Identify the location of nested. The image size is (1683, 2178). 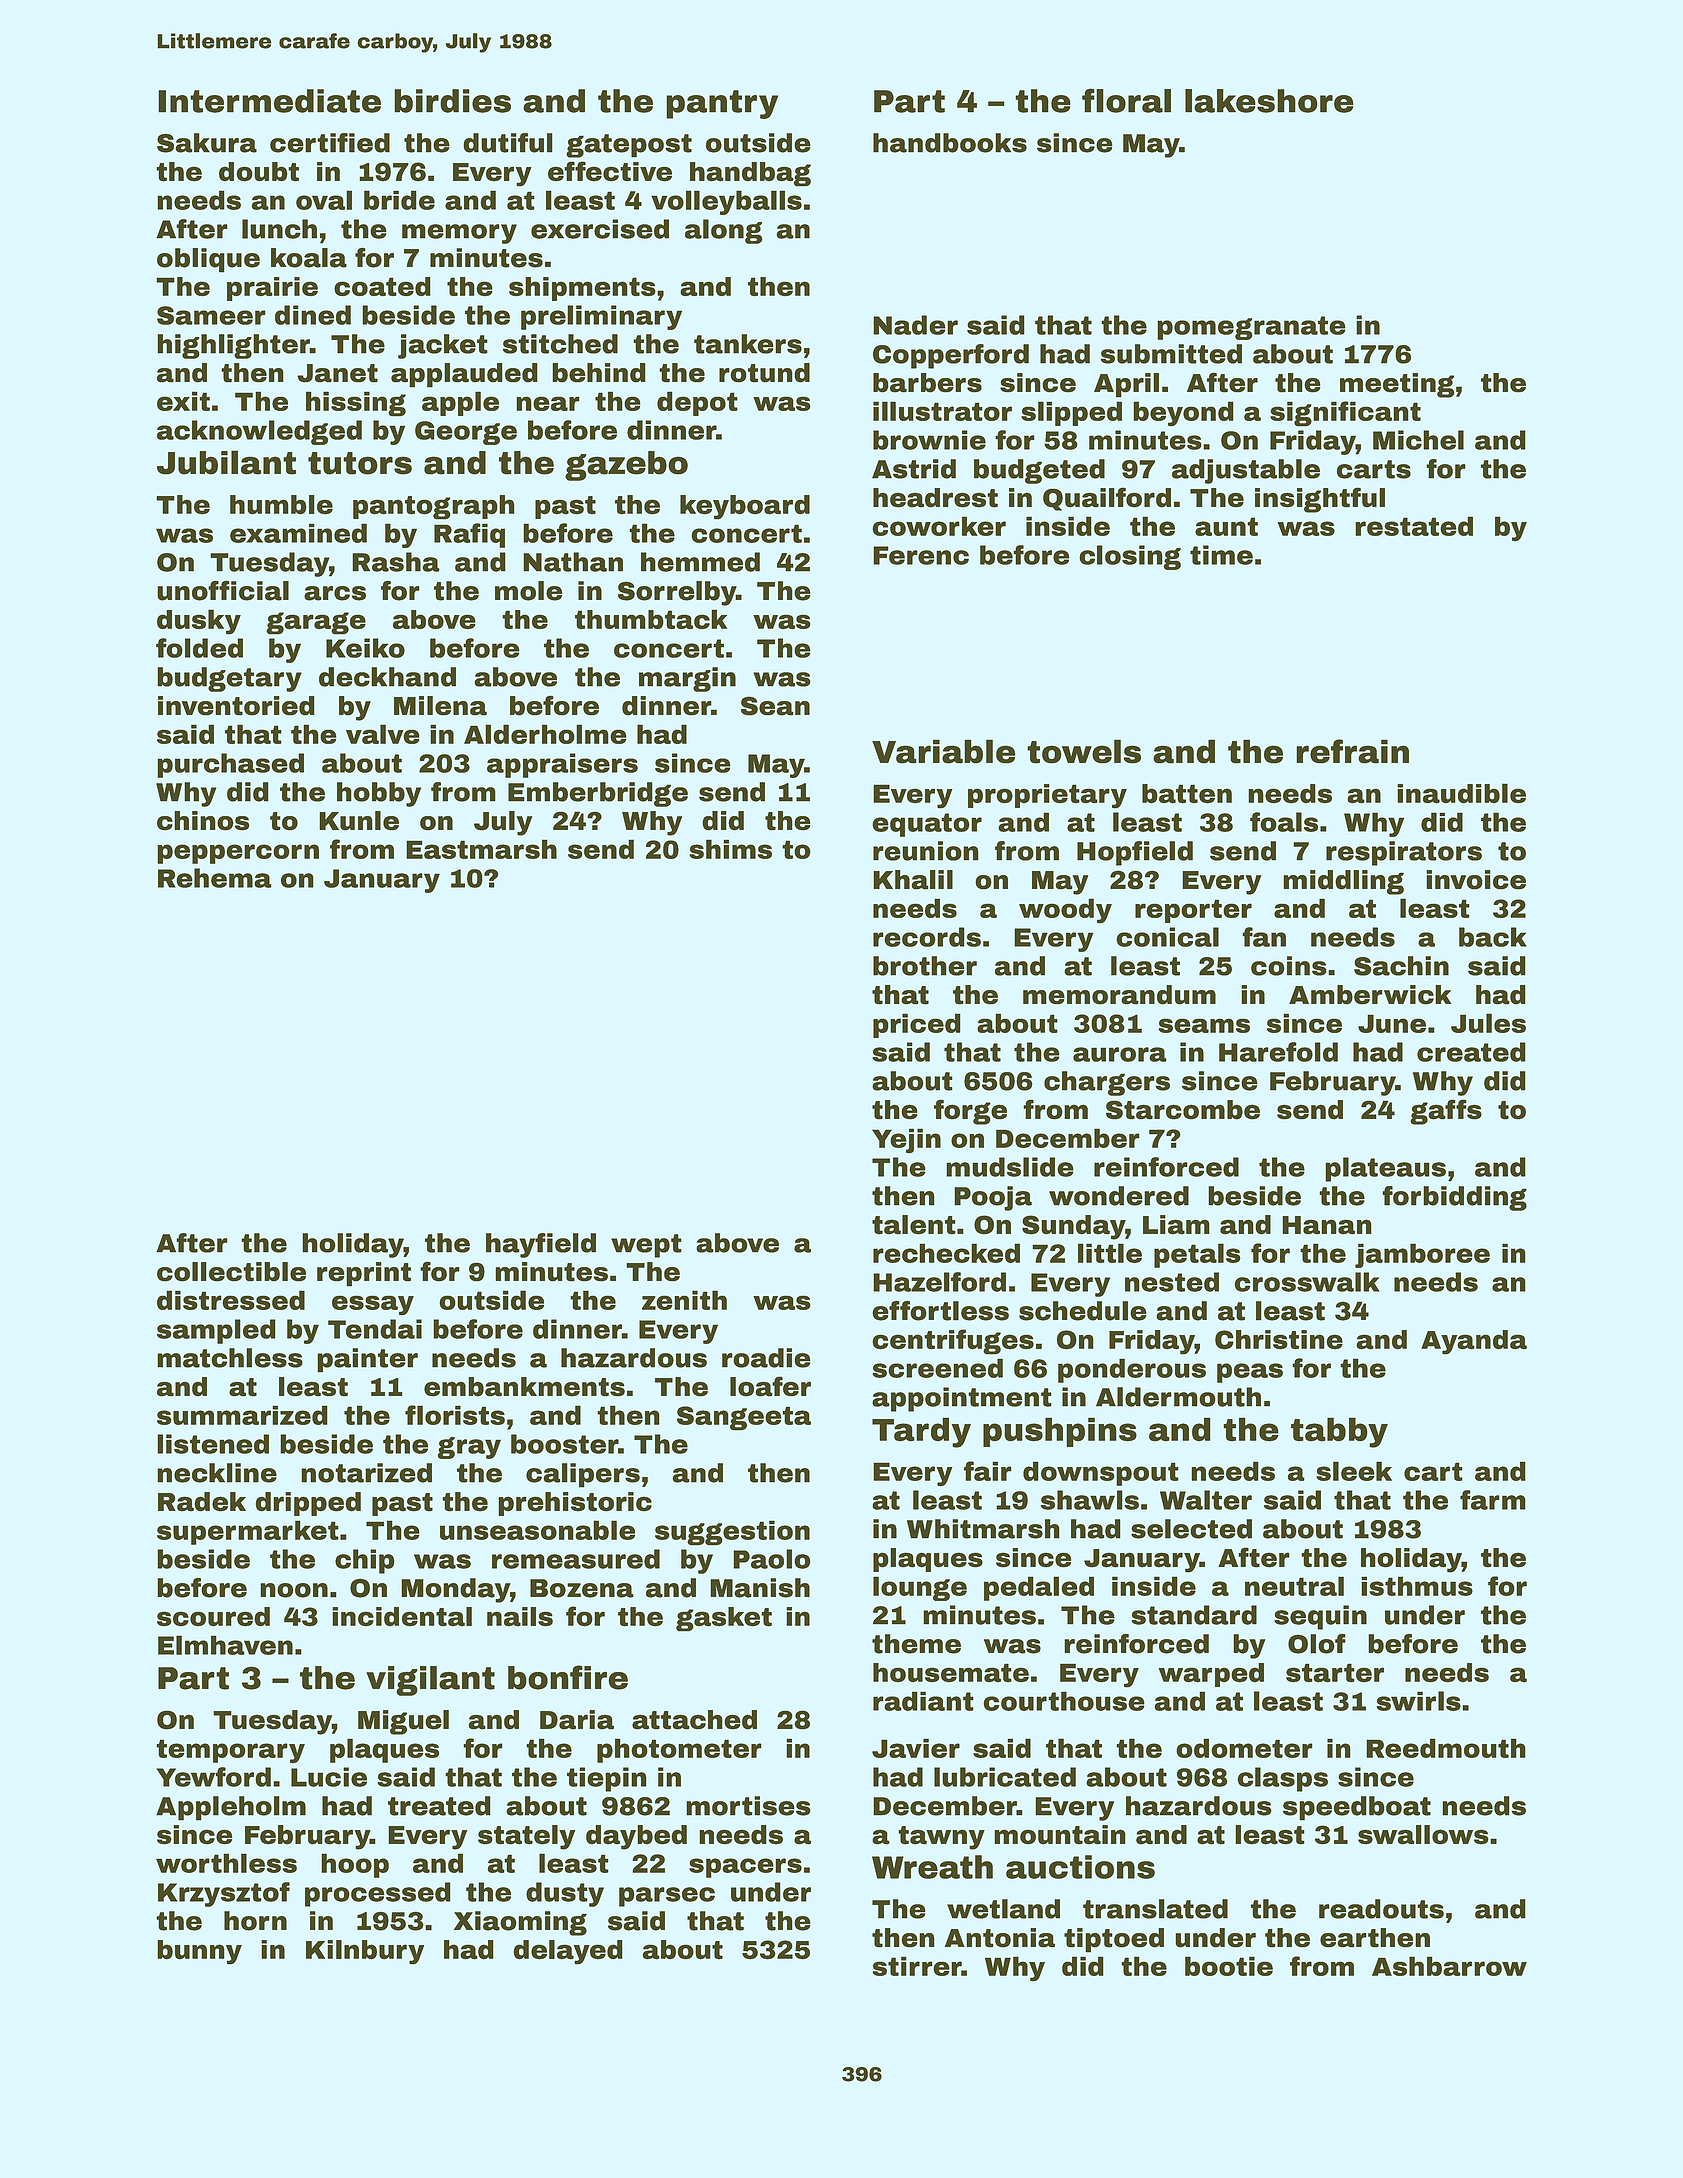
(1172, 1282).
